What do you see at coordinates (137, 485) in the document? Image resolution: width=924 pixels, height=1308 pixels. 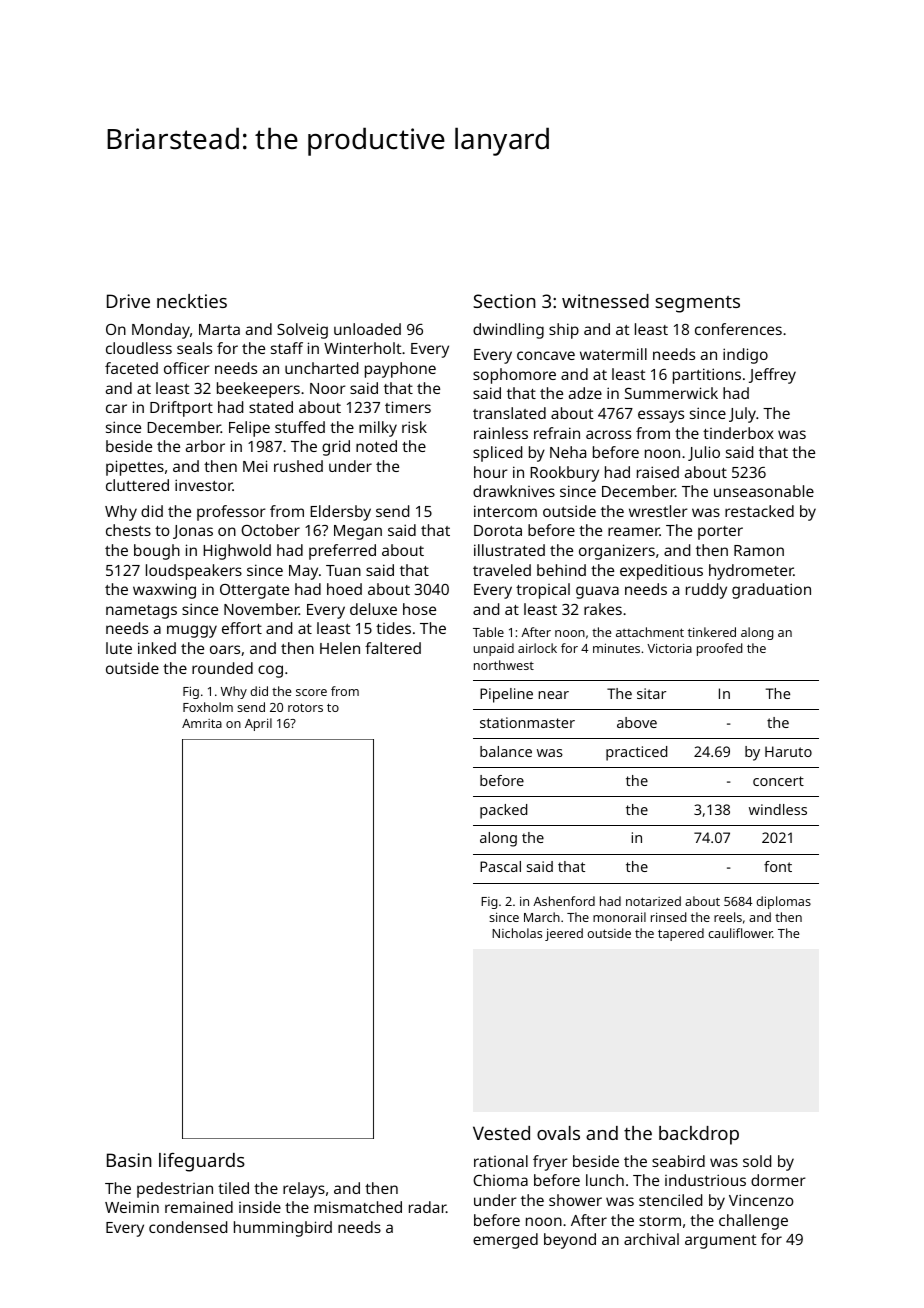 I see `cluttered` at bounding box center [137, 485].
